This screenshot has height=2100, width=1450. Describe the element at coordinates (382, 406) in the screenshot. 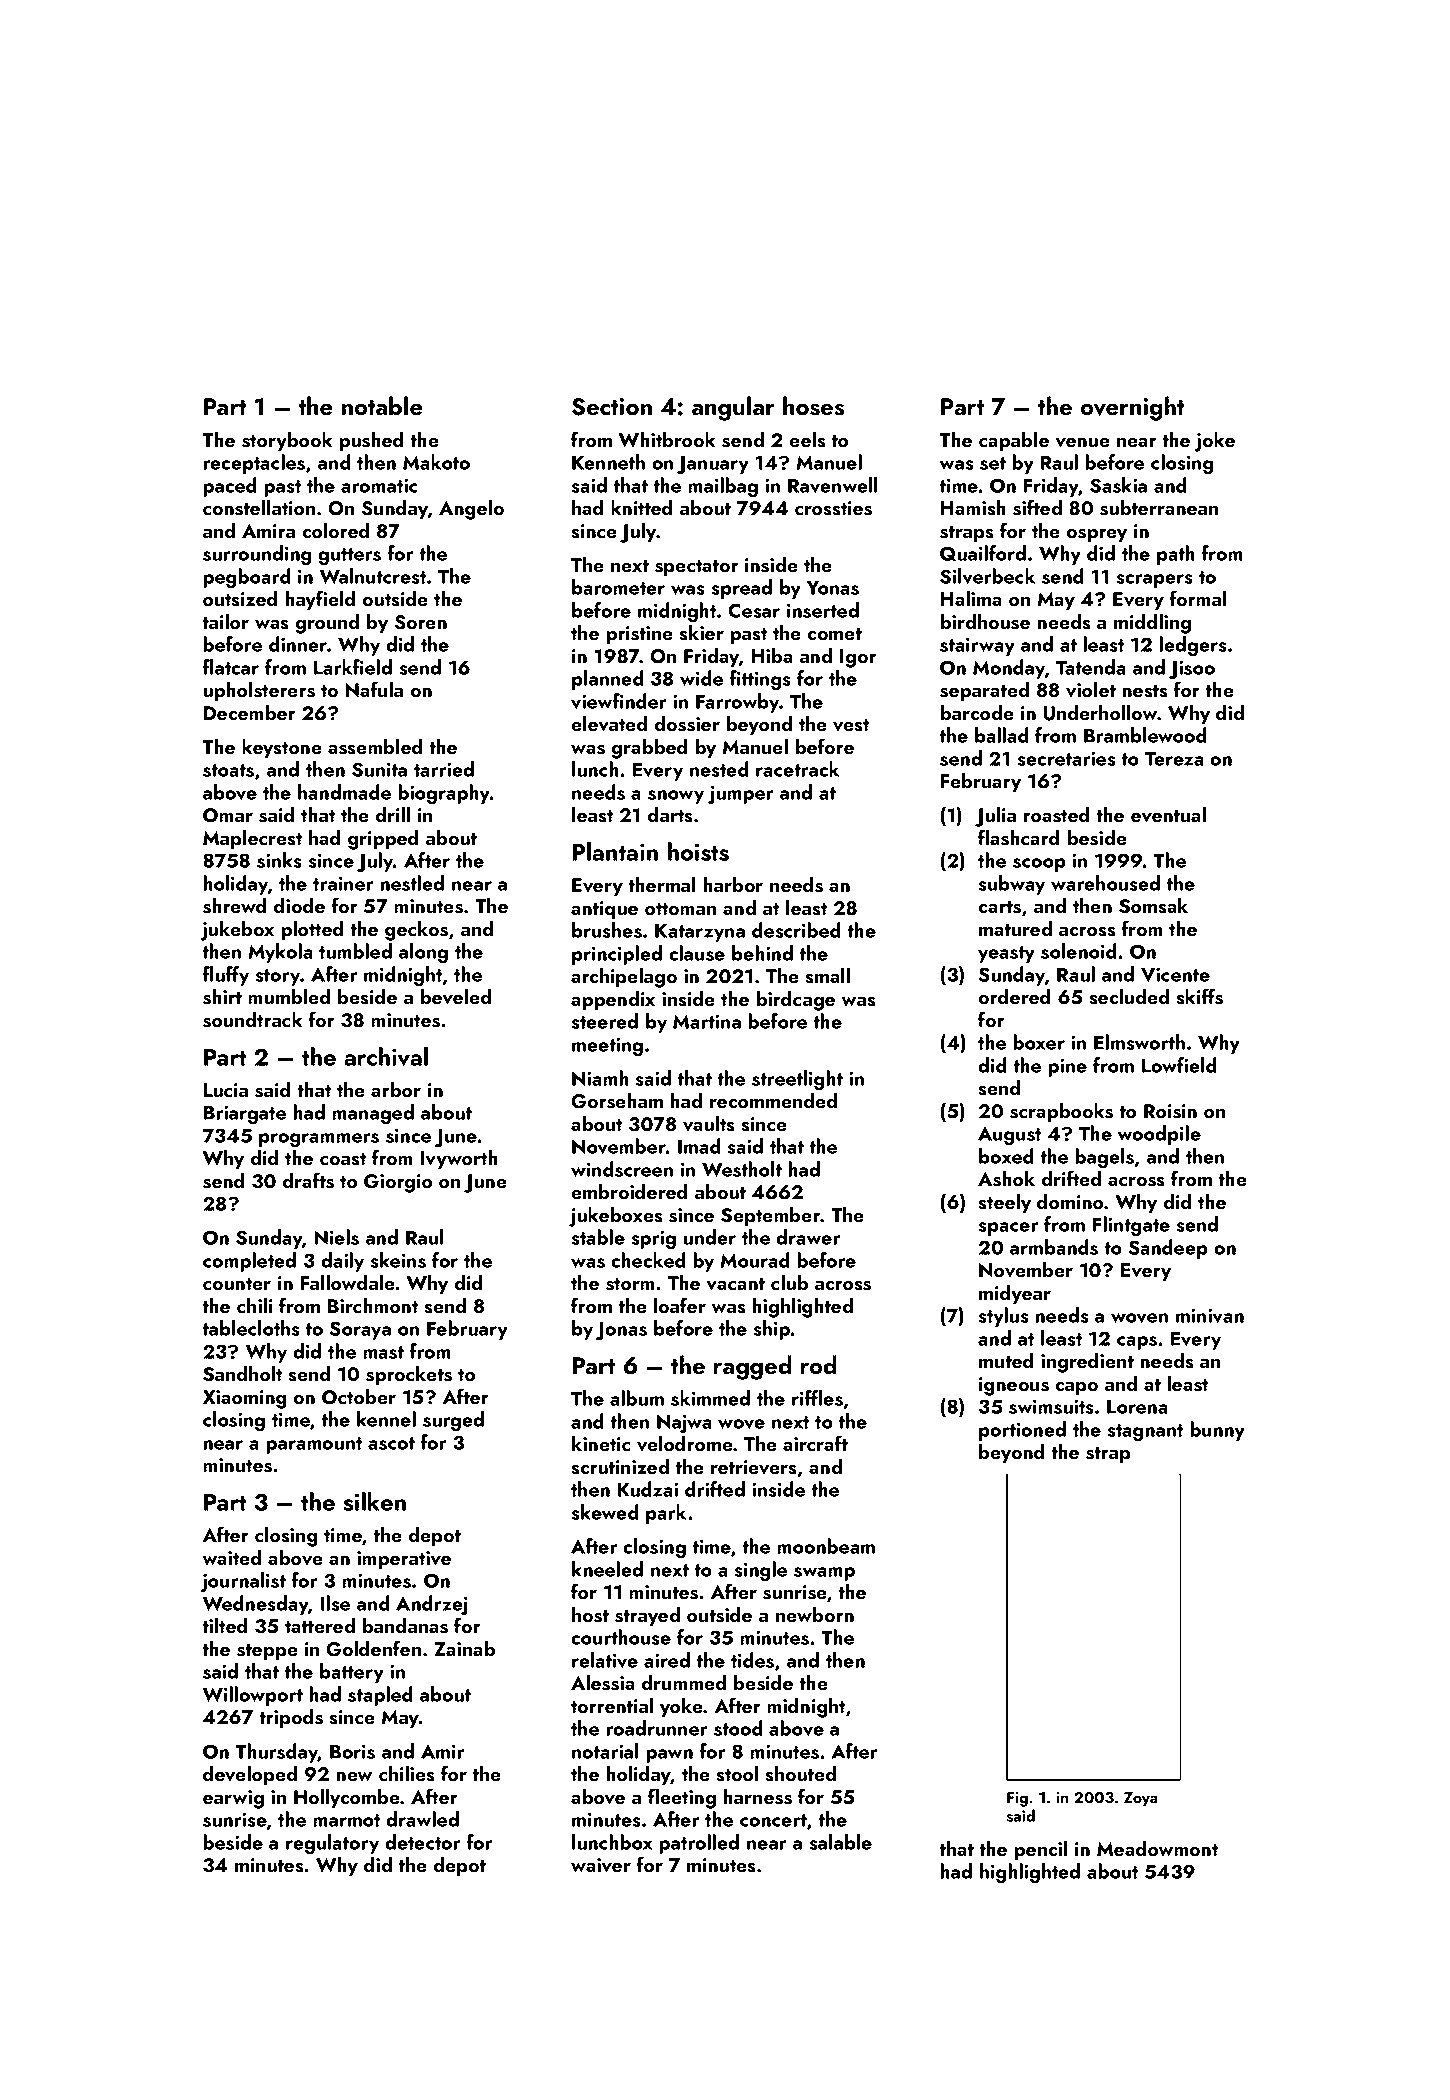

I see `notable` at that location.
